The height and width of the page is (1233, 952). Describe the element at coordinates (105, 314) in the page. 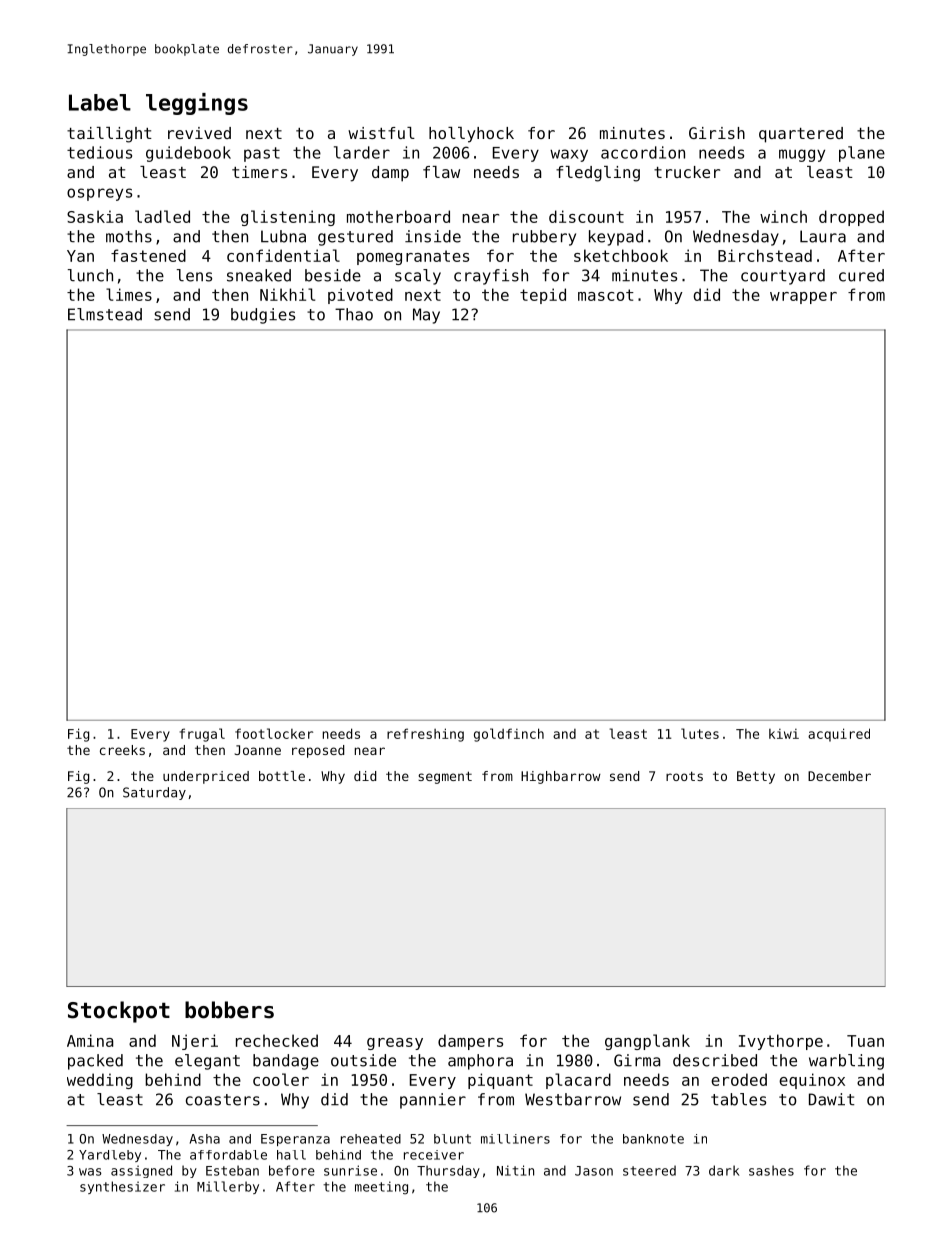

I see `Elmstead` at that location.
